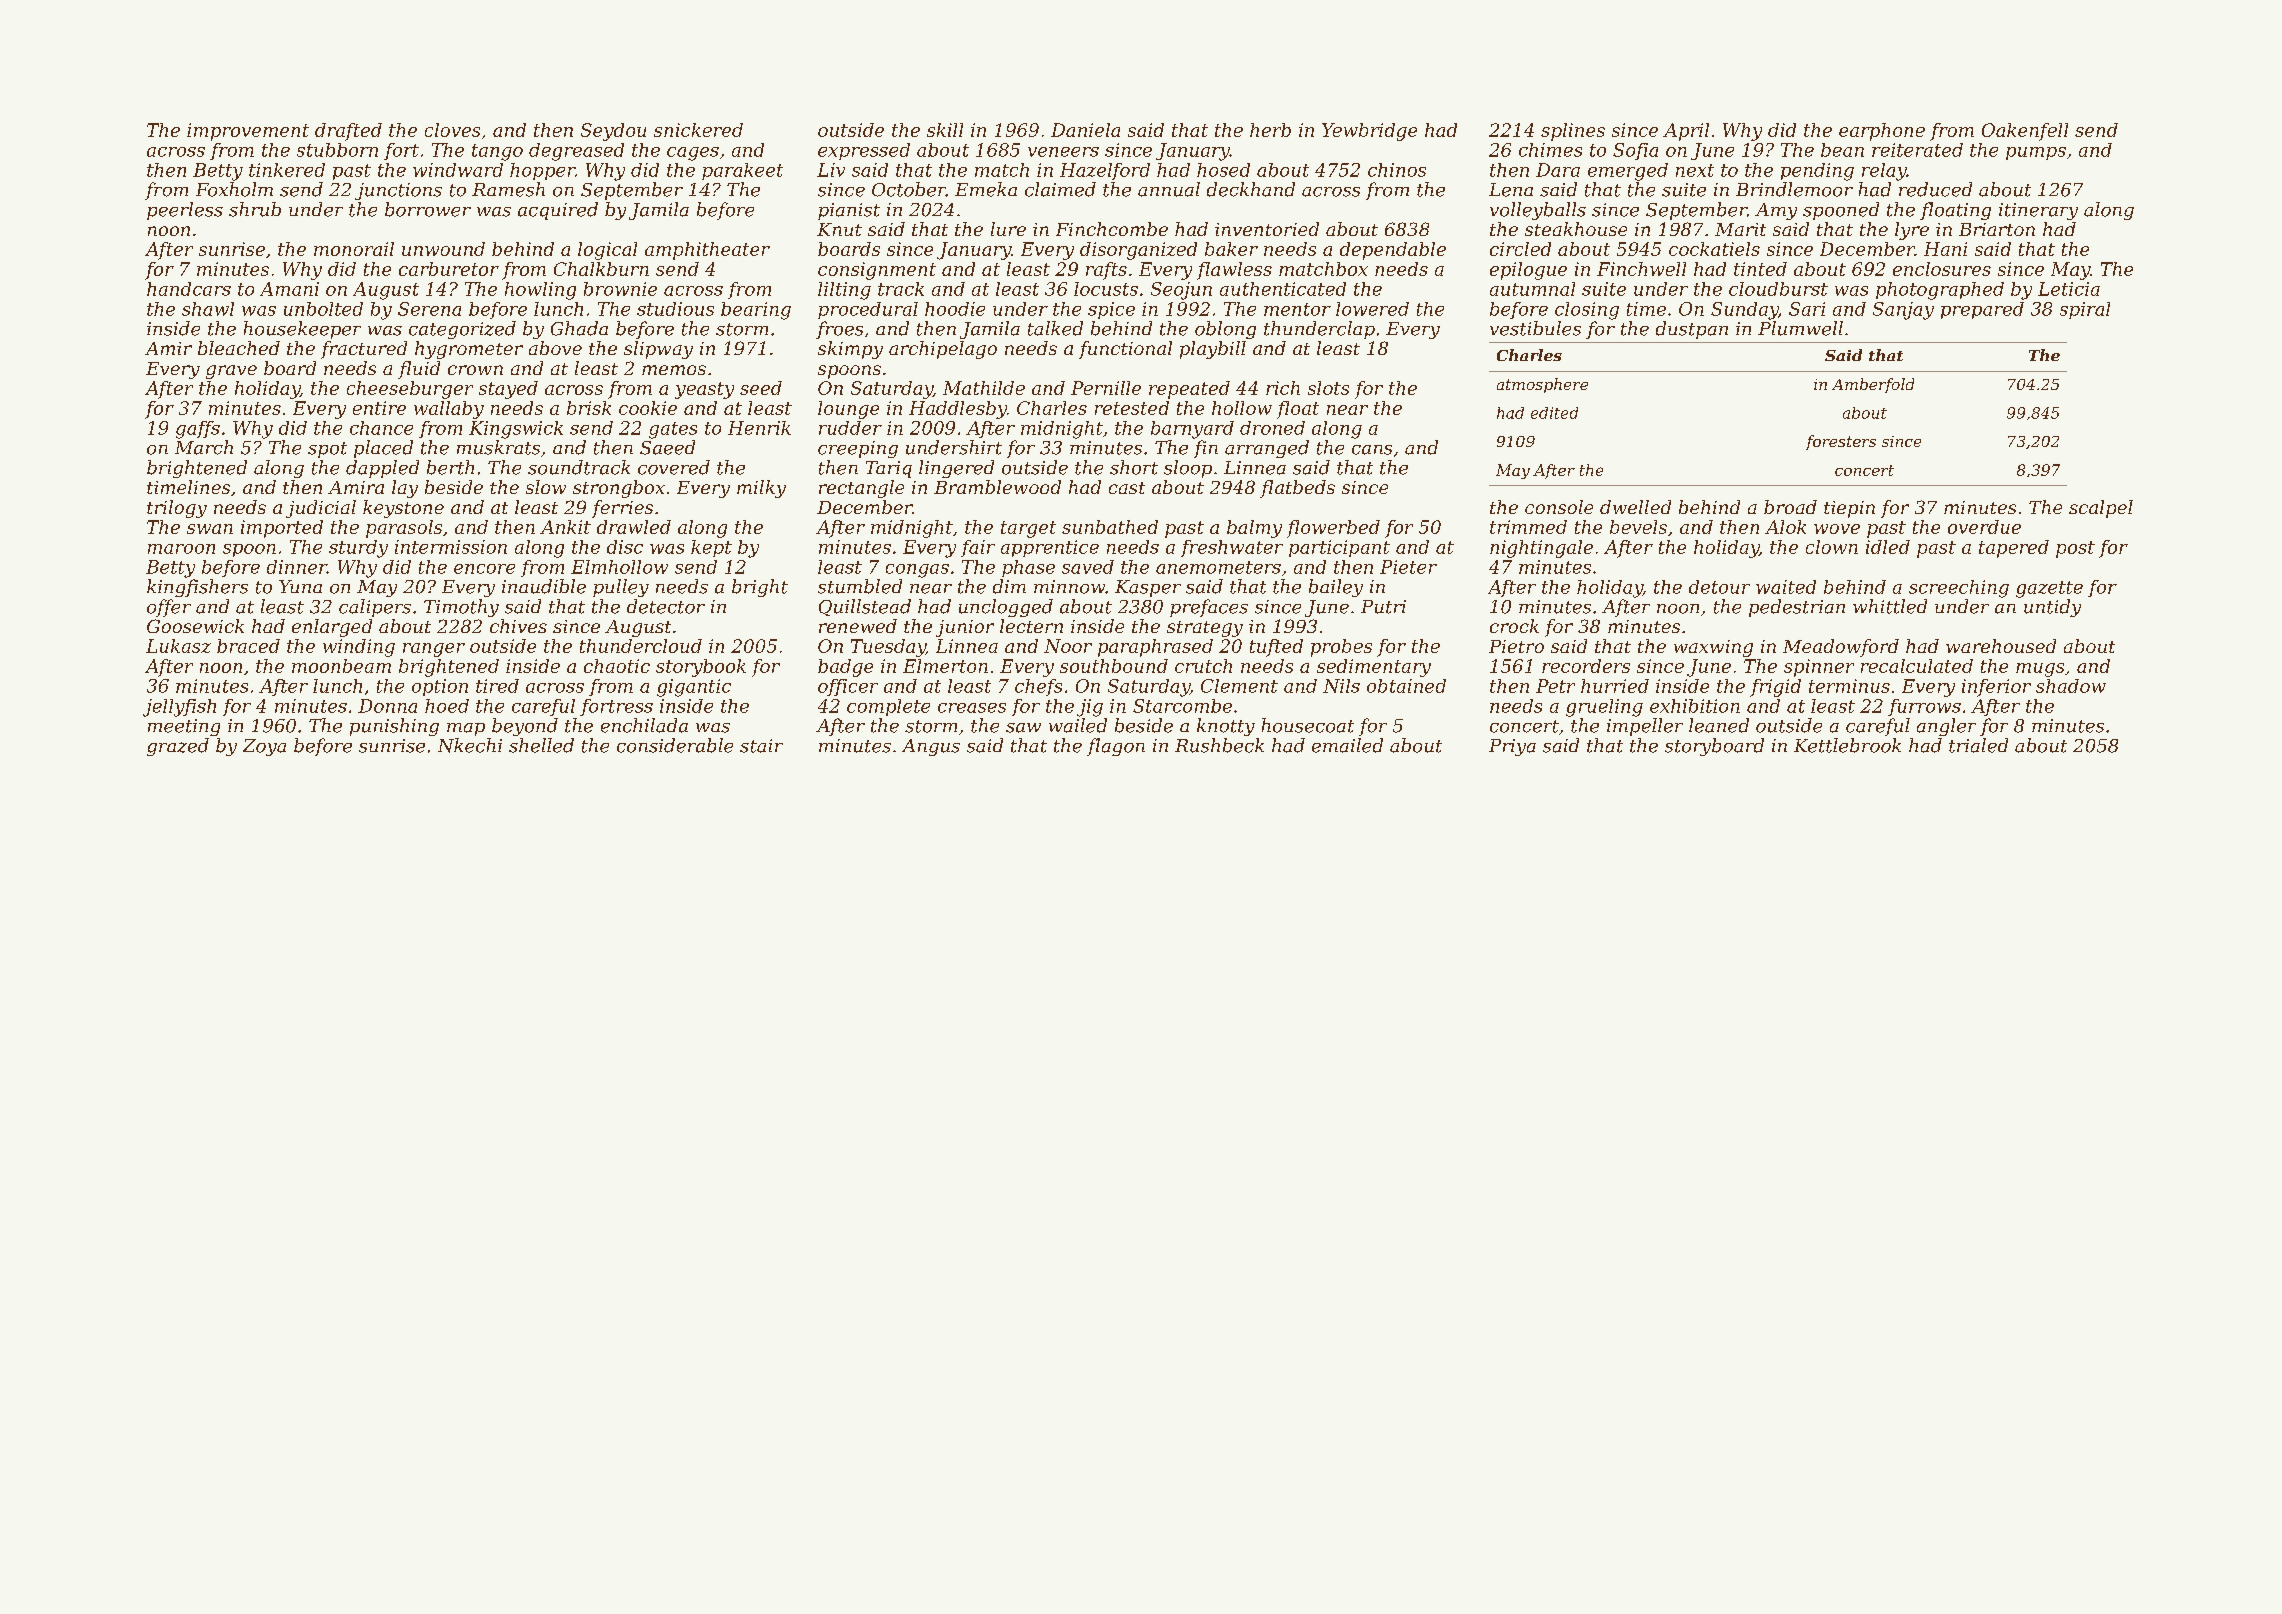 Image resolution: width=2282 pixels, height=1614 pixels. What do you see at coordinates (1397, 170) in the screenshot?
I see `chinos` at bounding box center [1397, 170].
